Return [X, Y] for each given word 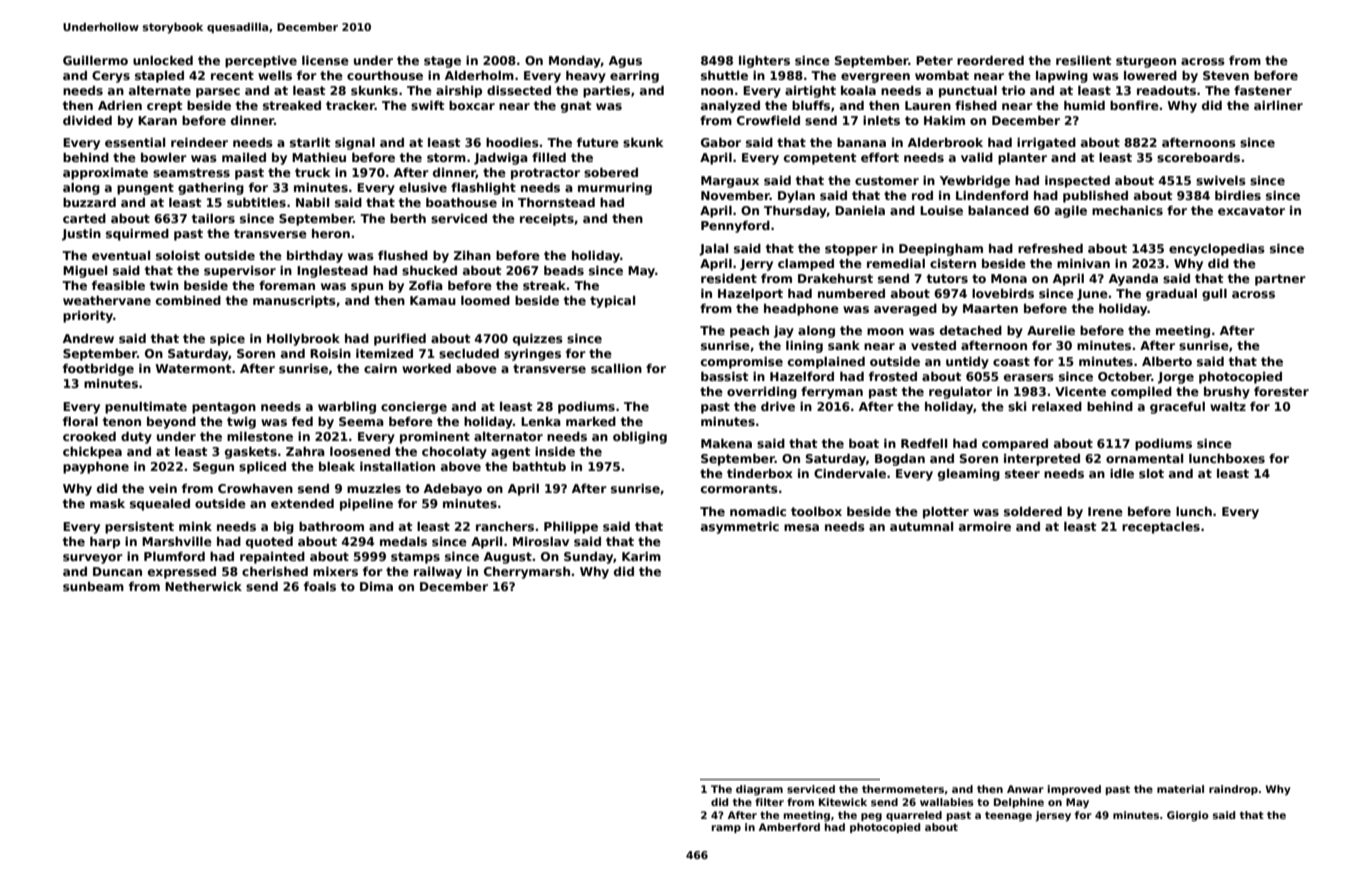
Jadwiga [501, 159]
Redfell [924, 443]
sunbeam [93, 586]
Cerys [111, 77]
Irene [1105, 511]
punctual [968, 92]
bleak [337, 466]
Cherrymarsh [527, 573]
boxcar [472, 105]
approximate [105, 174]
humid [1084, 105]
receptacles [1161, 528]
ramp [726, 829]
